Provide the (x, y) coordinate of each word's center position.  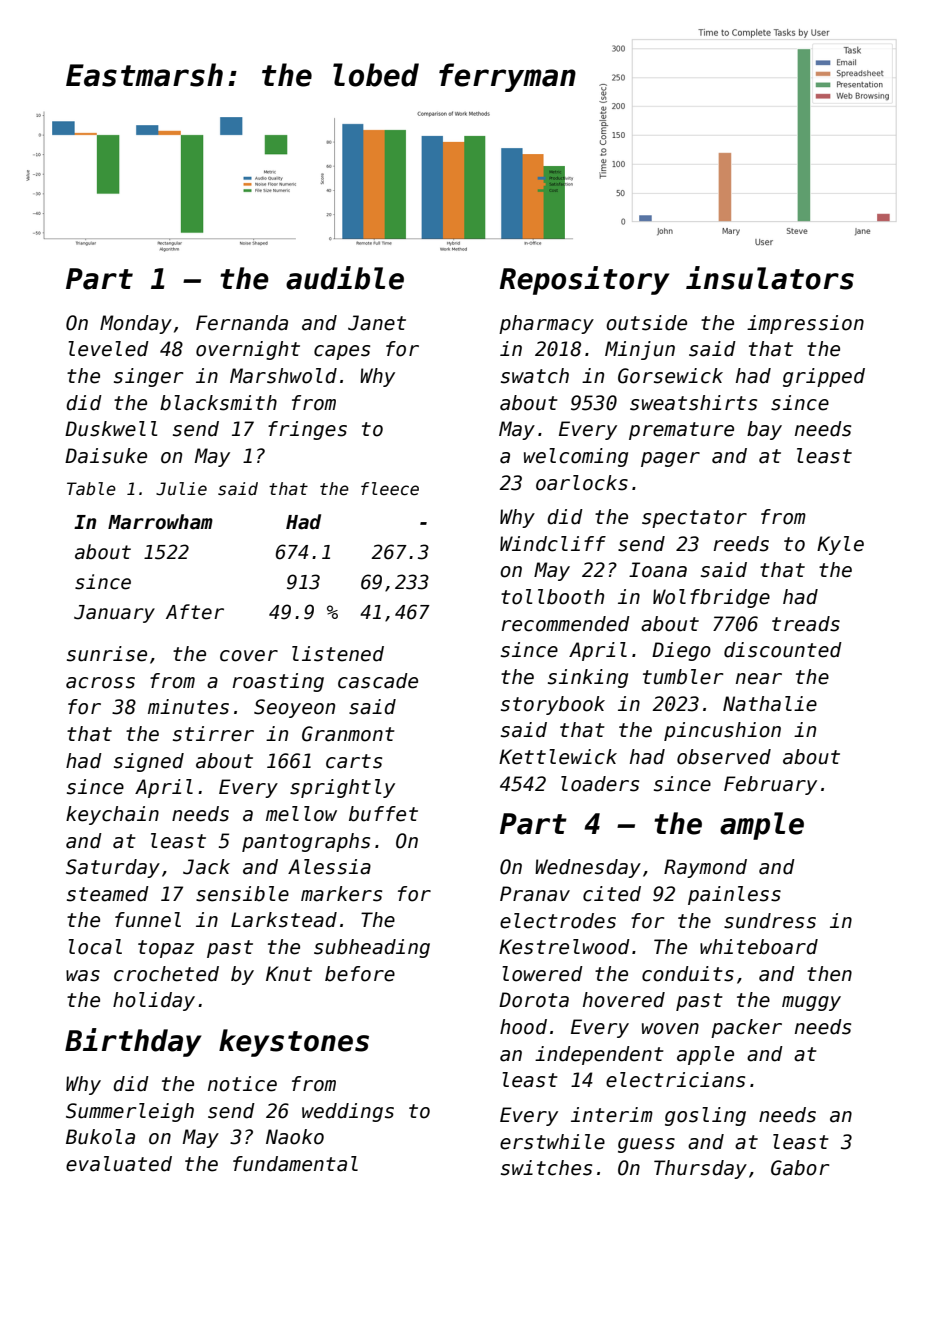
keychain (112, 815)
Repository (584, 280)
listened (338, 654)
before (360, 974)
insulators (770, 278)
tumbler (683, 677)
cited (612, 894)
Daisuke (106, 456)
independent (599, 1055)
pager (670, 459)
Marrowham (160, 522)
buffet (383, 814)
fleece (390, 489)
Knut (289, 974)
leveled (108, 349)
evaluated (119, 1164)
